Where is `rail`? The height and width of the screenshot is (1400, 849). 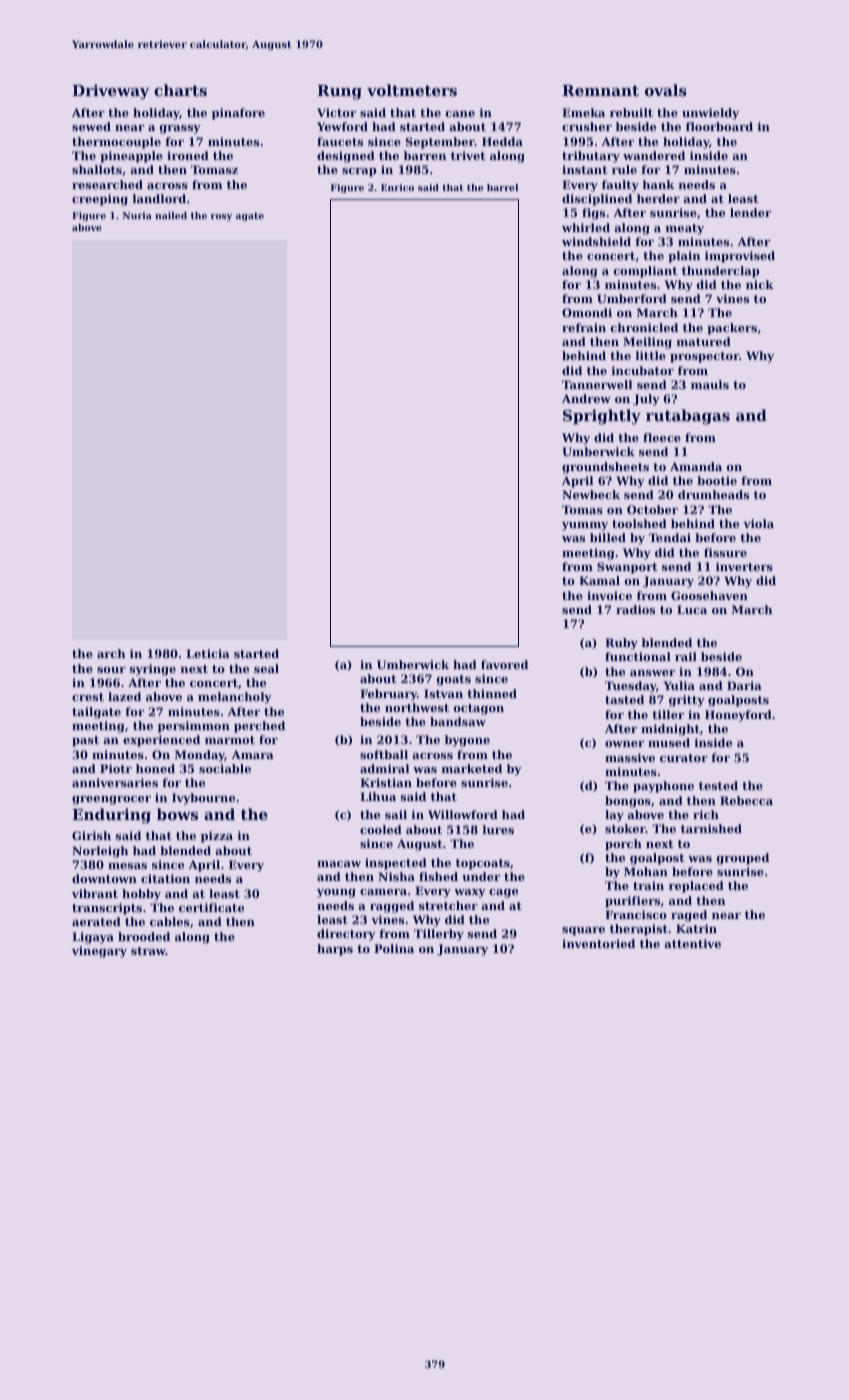
rail is located at coordinates (686, 656).
